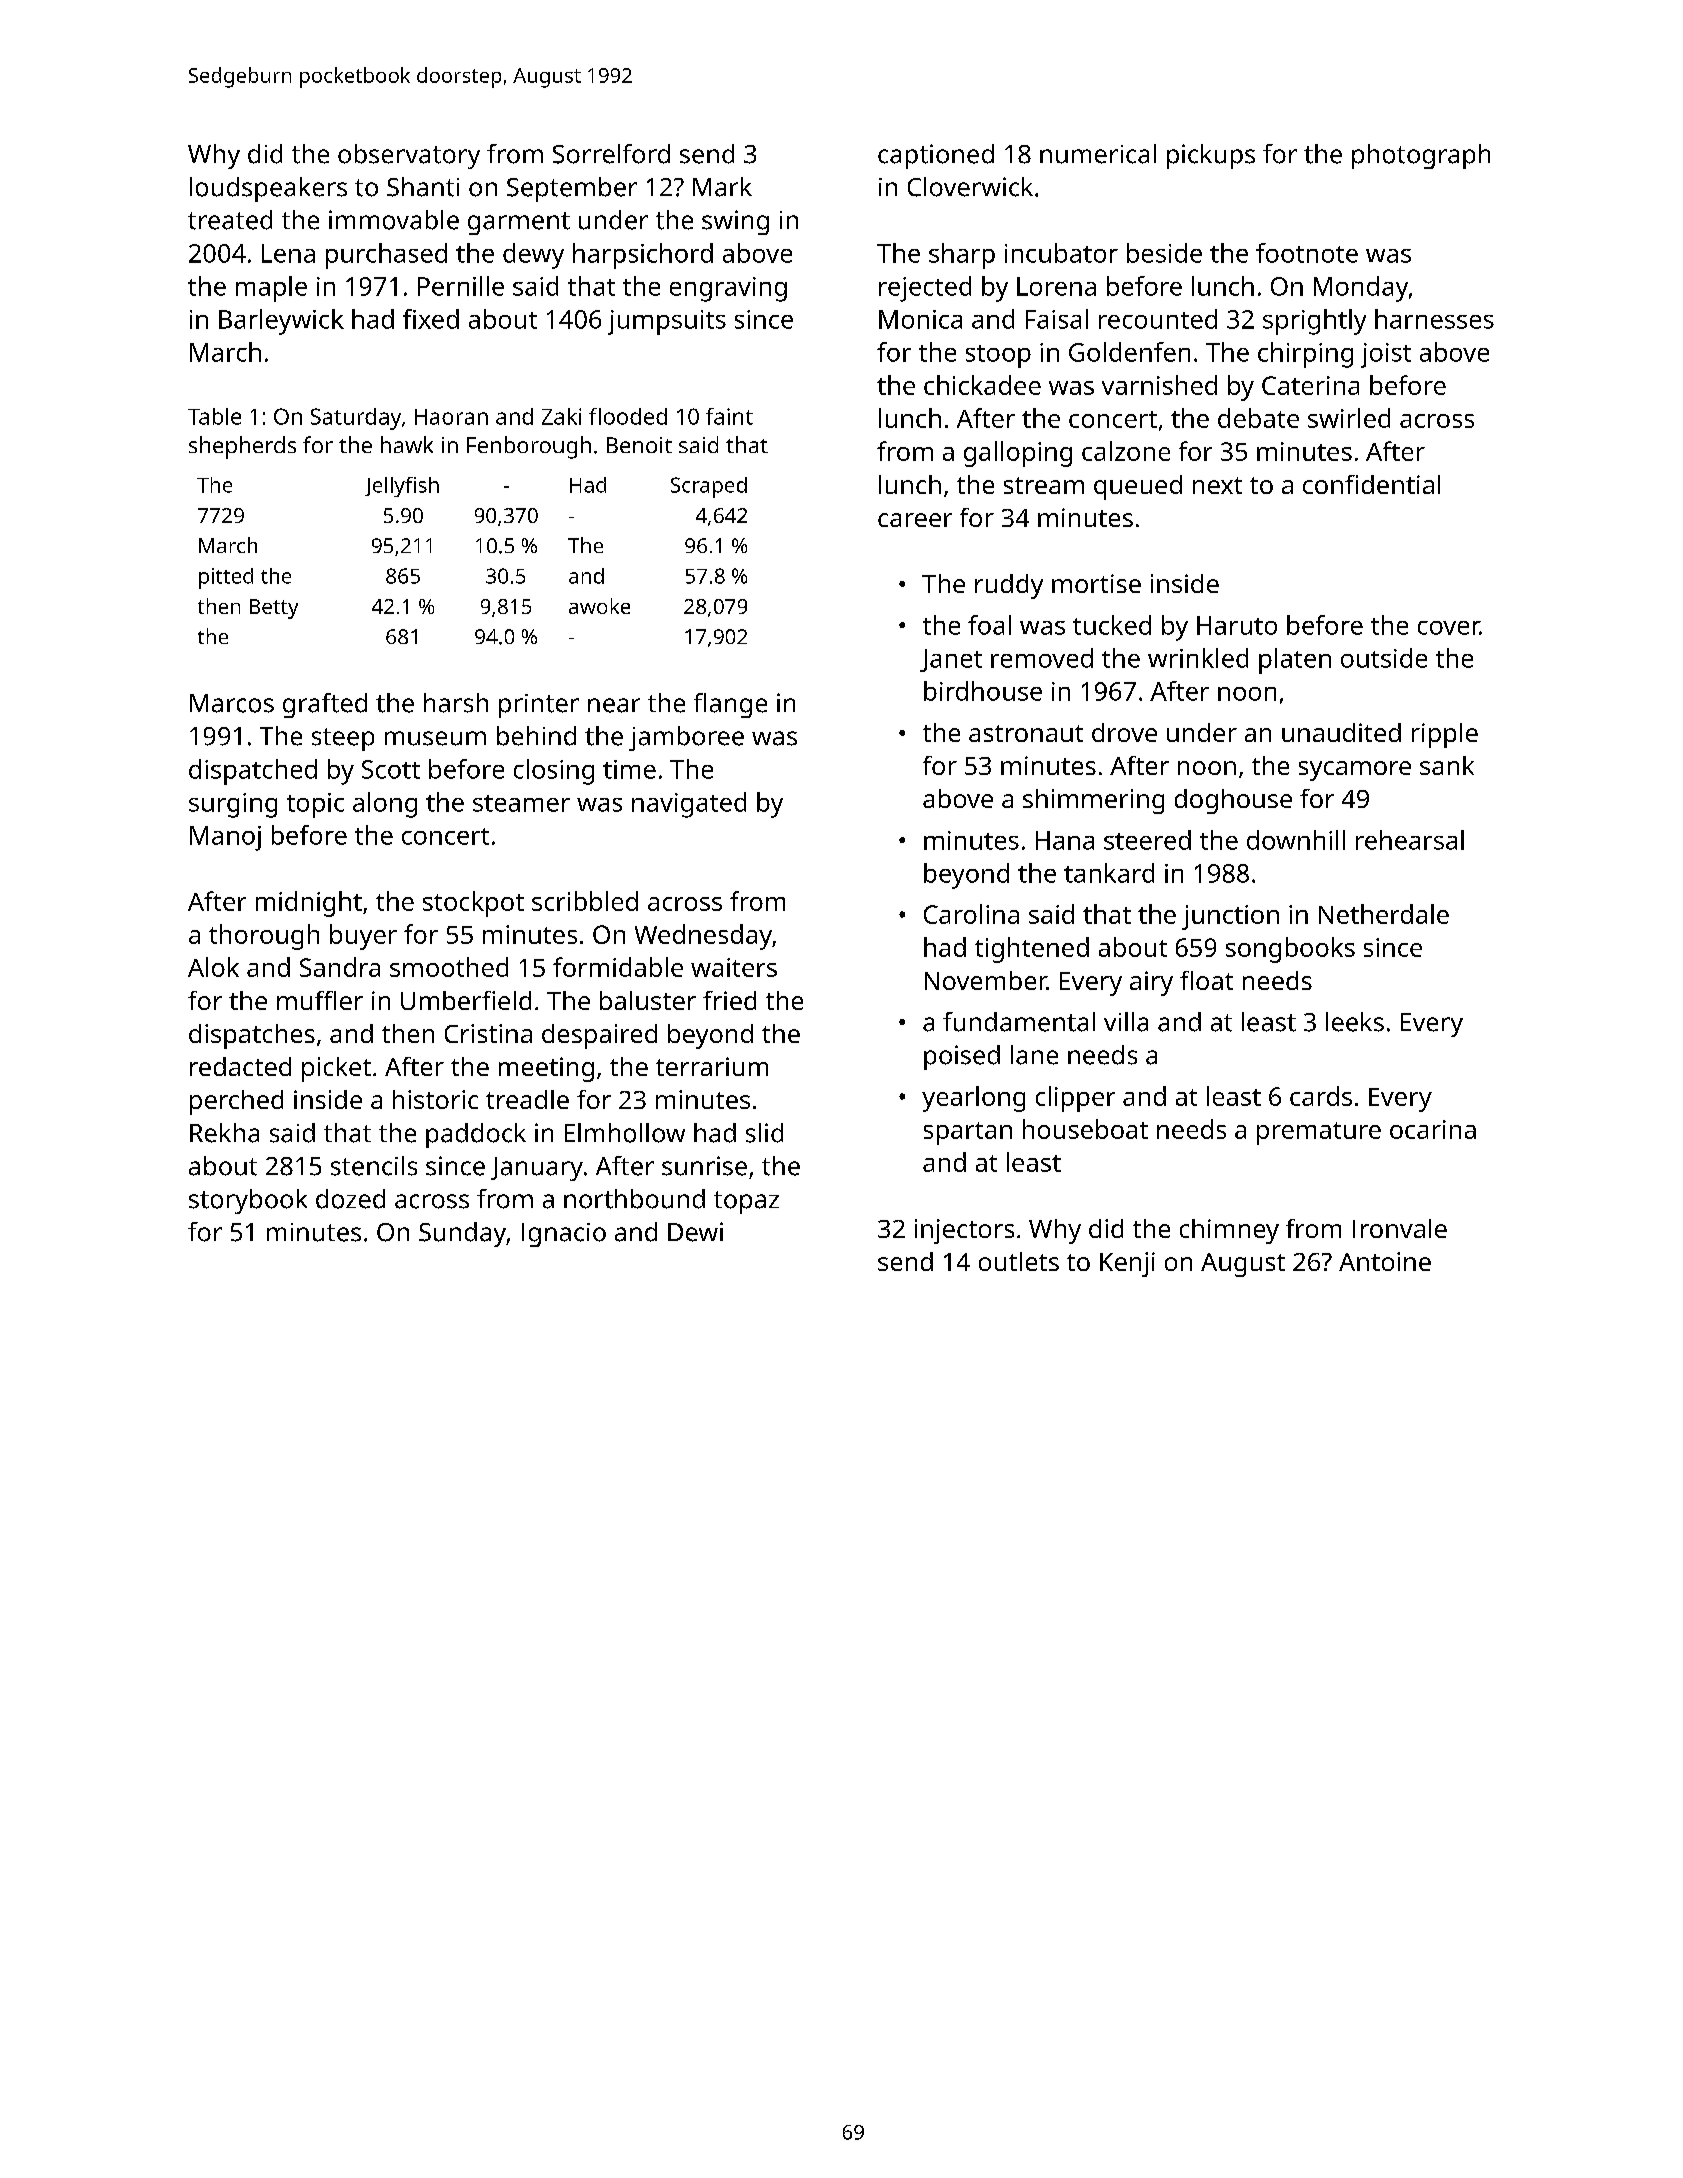 The height and width of the screenshot is (2178, 1683). Describe the element at coordinates (962, 256) in the screenshot. I see `sharp` at that location.
